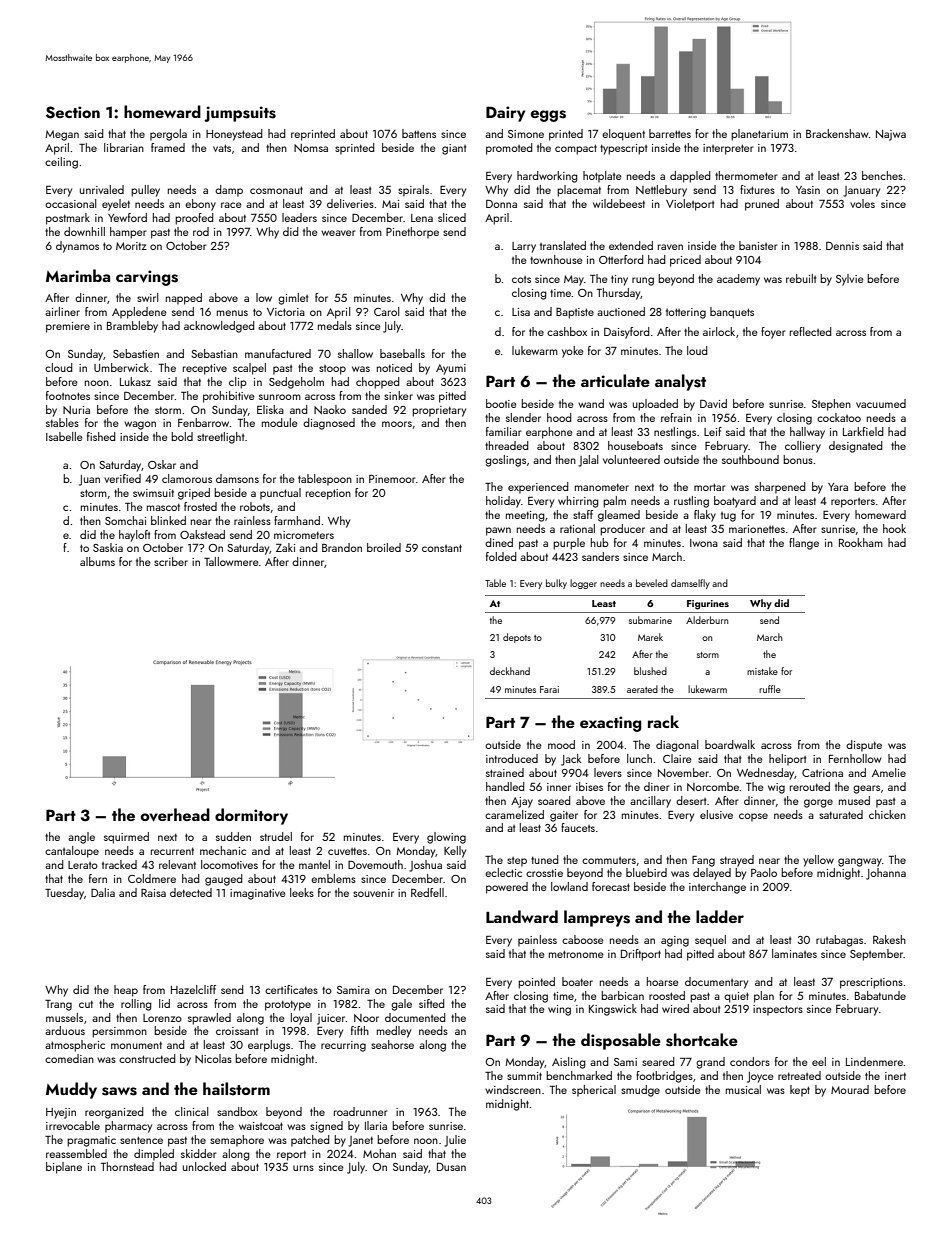 This image has width=952, height=1233. I want to click on voles, so click(862, 203).
